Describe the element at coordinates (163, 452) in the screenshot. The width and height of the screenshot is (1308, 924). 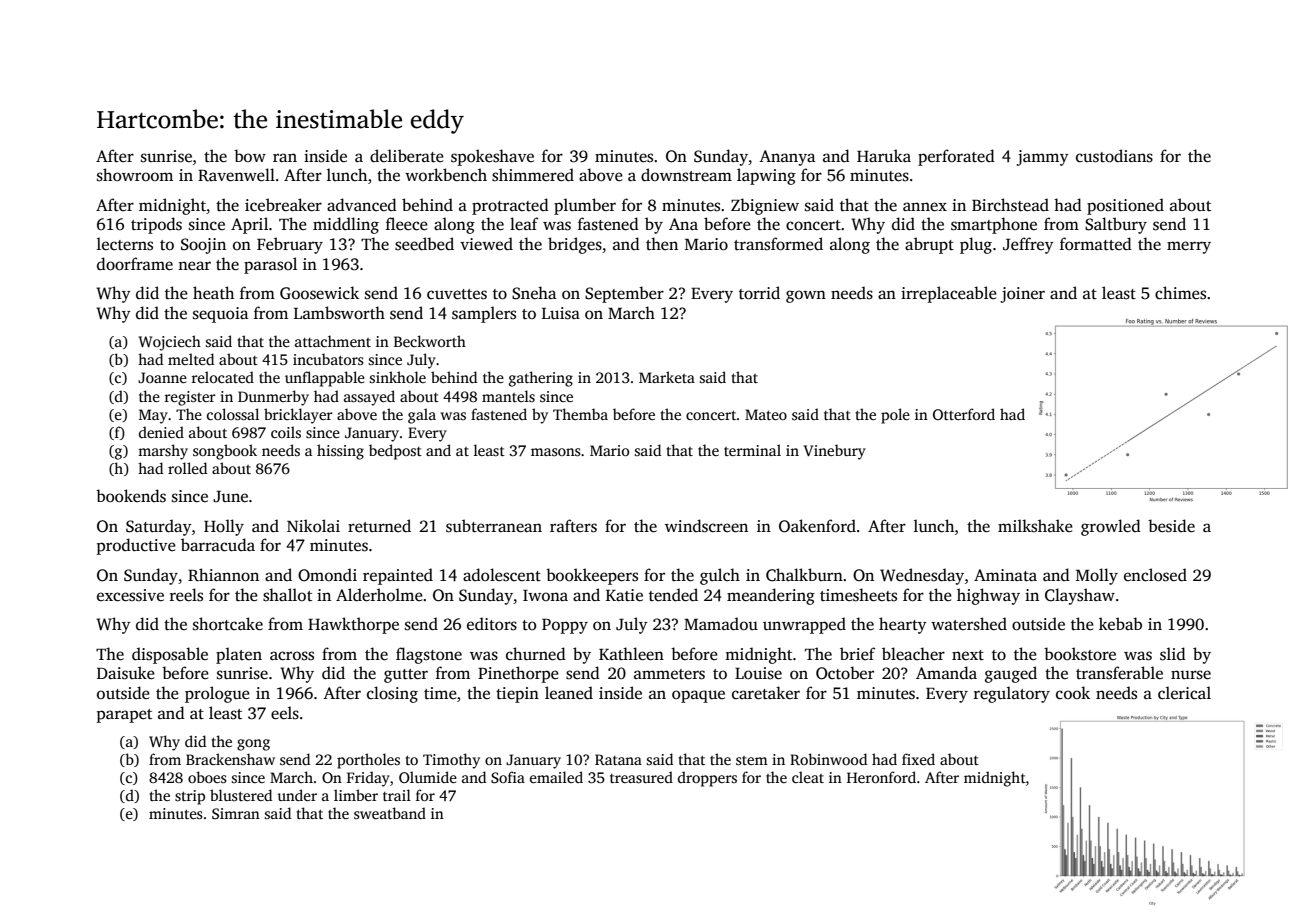
I see `marshy` at that location.
